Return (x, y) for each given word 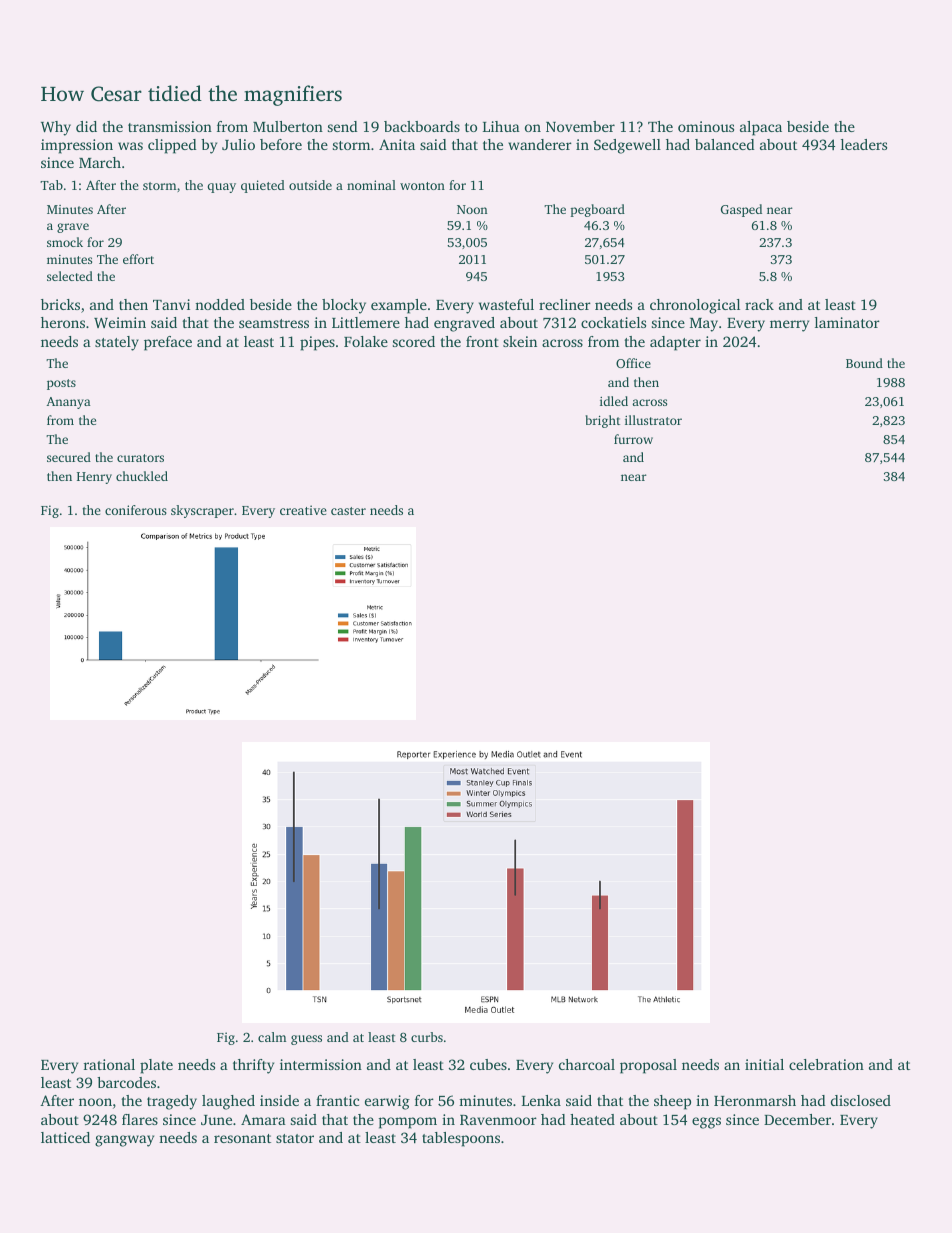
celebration (826, 1064)
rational (109, 1064)
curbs (427, 1037)
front (482, 341)
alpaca (761, 128)
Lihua (501, 126)
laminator (847, 322)
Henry (94, 478)
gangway (124, 1141)
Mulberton (288, 126)
